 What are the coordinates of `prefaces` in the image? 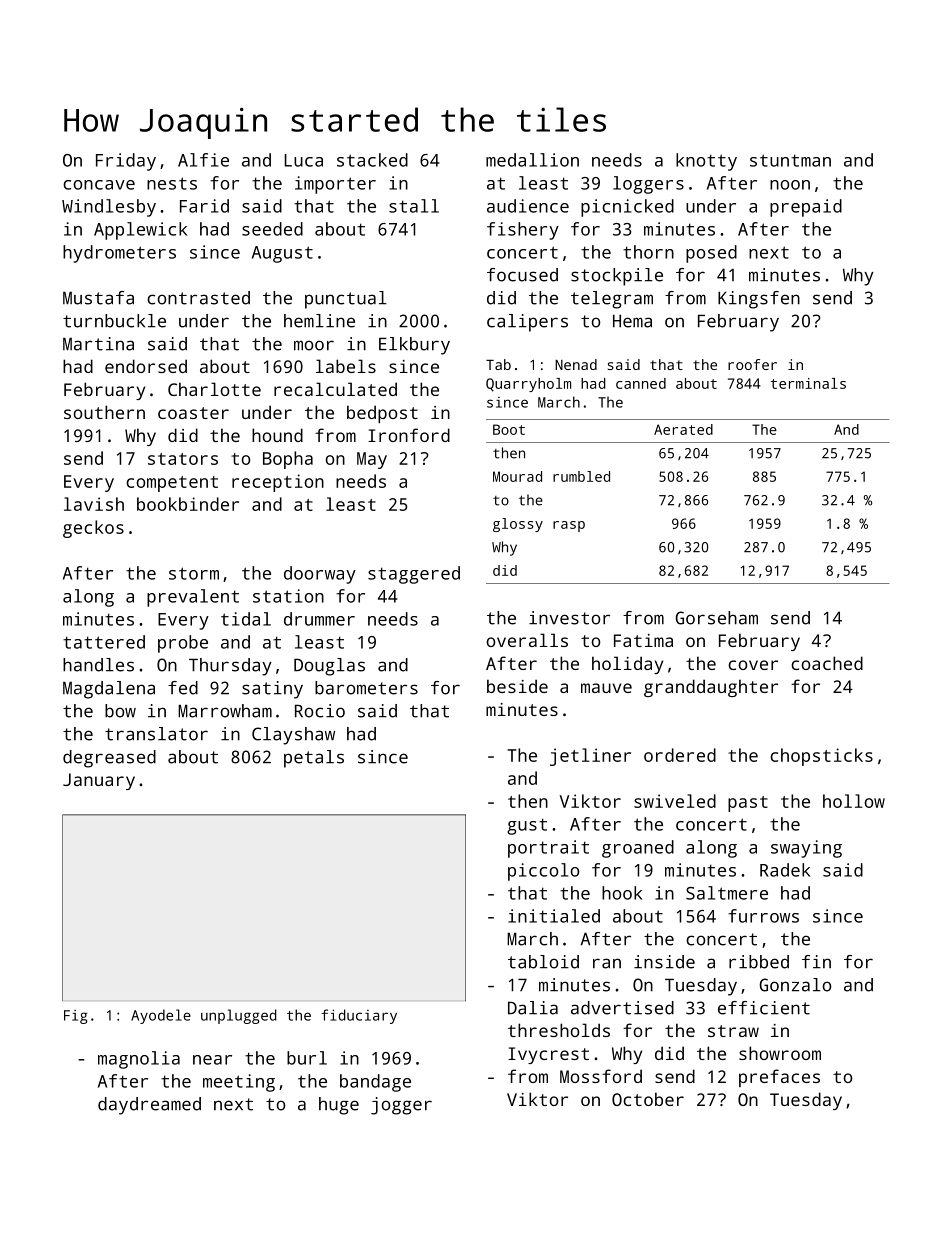 It's located at (779, 1078).
